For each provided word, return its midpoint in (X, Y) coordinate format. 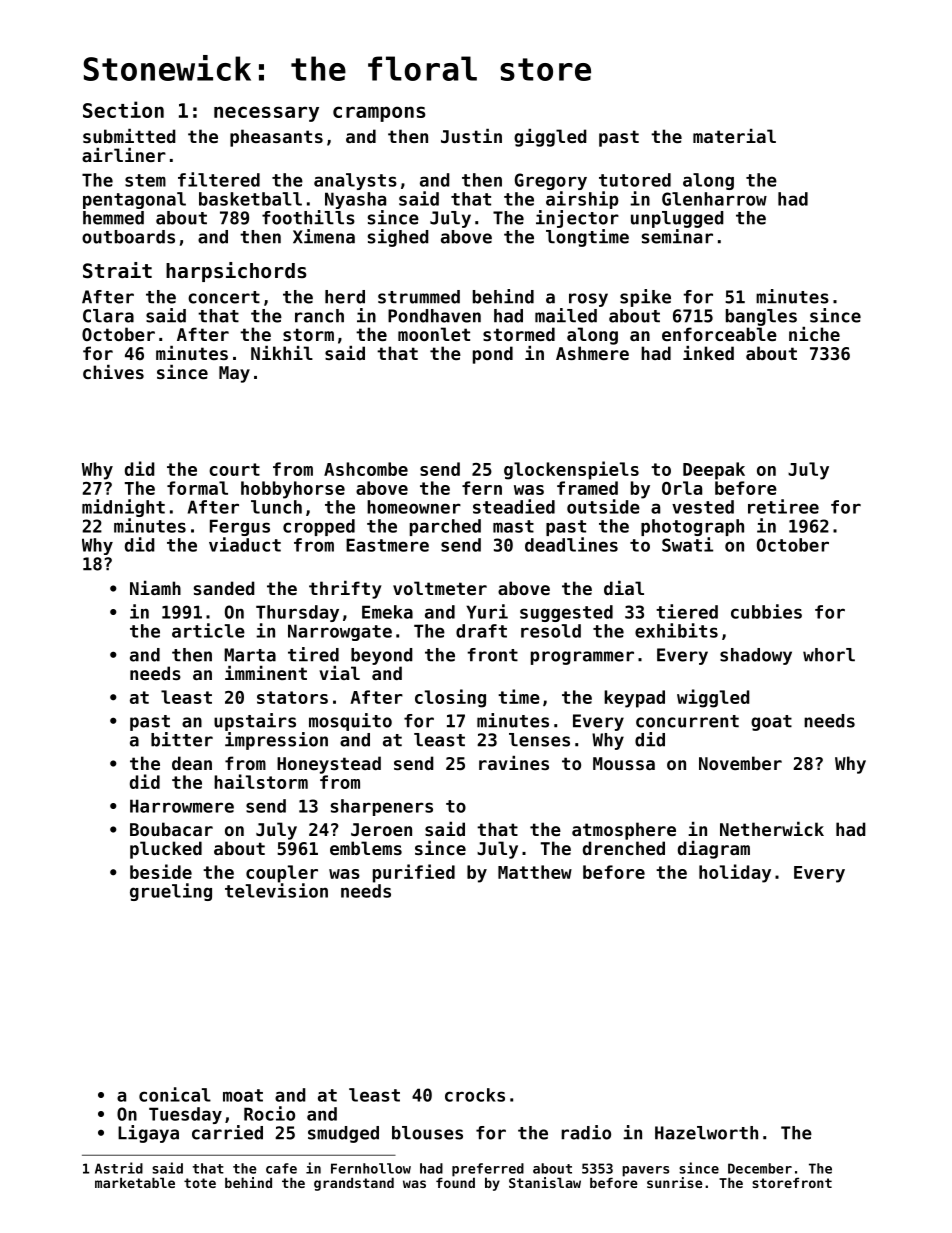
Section (123, 109)
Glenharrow (714, 199)
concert (224, 297)
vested (703, 507)
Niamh (155, 588)
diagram (714, 850)
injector (577, 219)
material (734, 136)
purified (414, 873)
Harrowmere (182, 806)
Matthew (535, 872)
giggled (550, 138)
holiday (735, 873)
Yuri (487, 611)
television (276, 890)
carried (227, 1132)
